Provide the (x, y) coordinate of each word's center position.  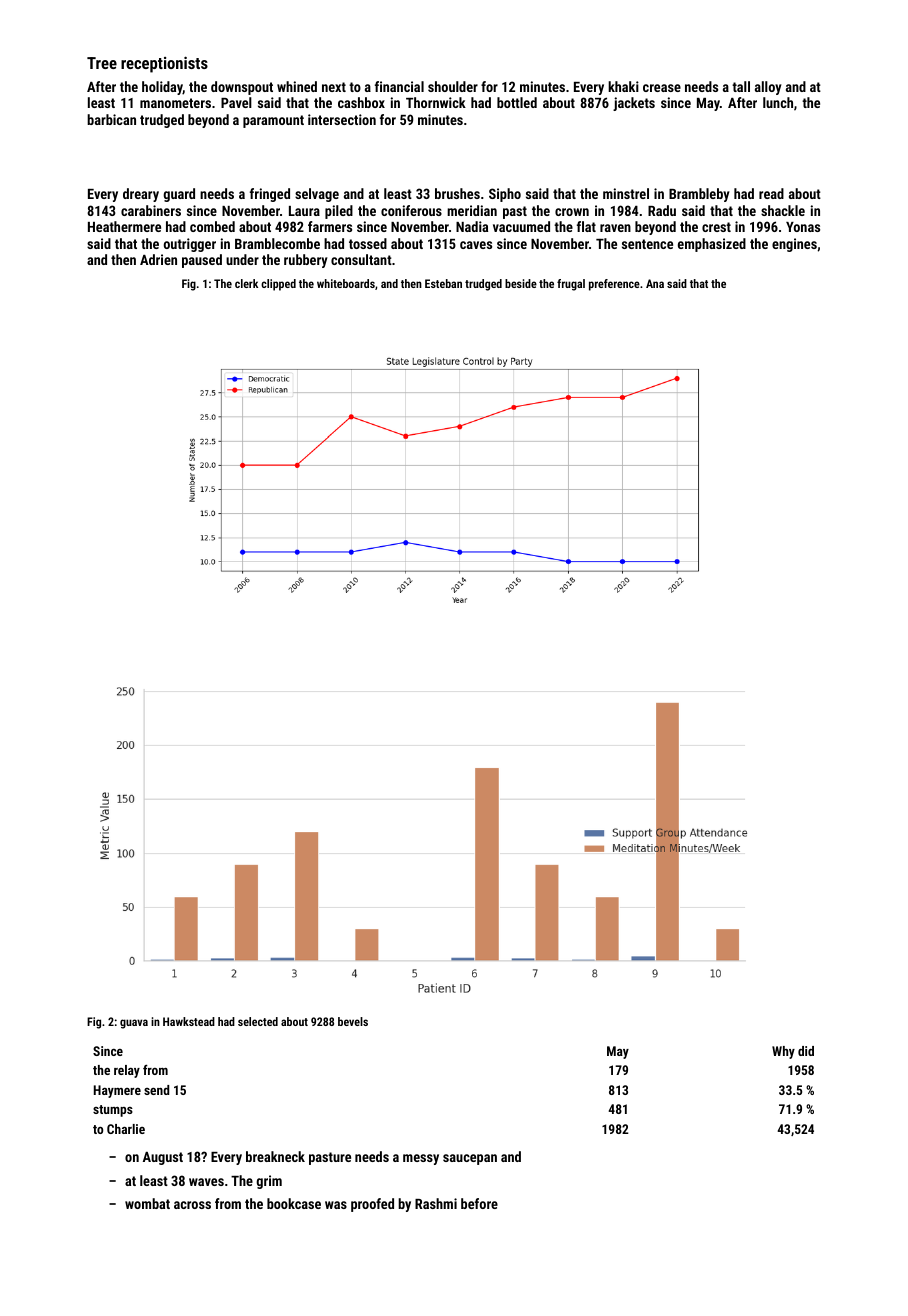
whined (297, 86)
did (806, 1051)
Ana (655, 283)
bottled (517, 102)
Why (783, 1052)
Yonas (803, 227)
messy (421, 1159)
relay (127, 1071)
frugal (571, 285)
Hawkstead (189, 1021)
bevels (353, 1021)
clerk (246, 283)
